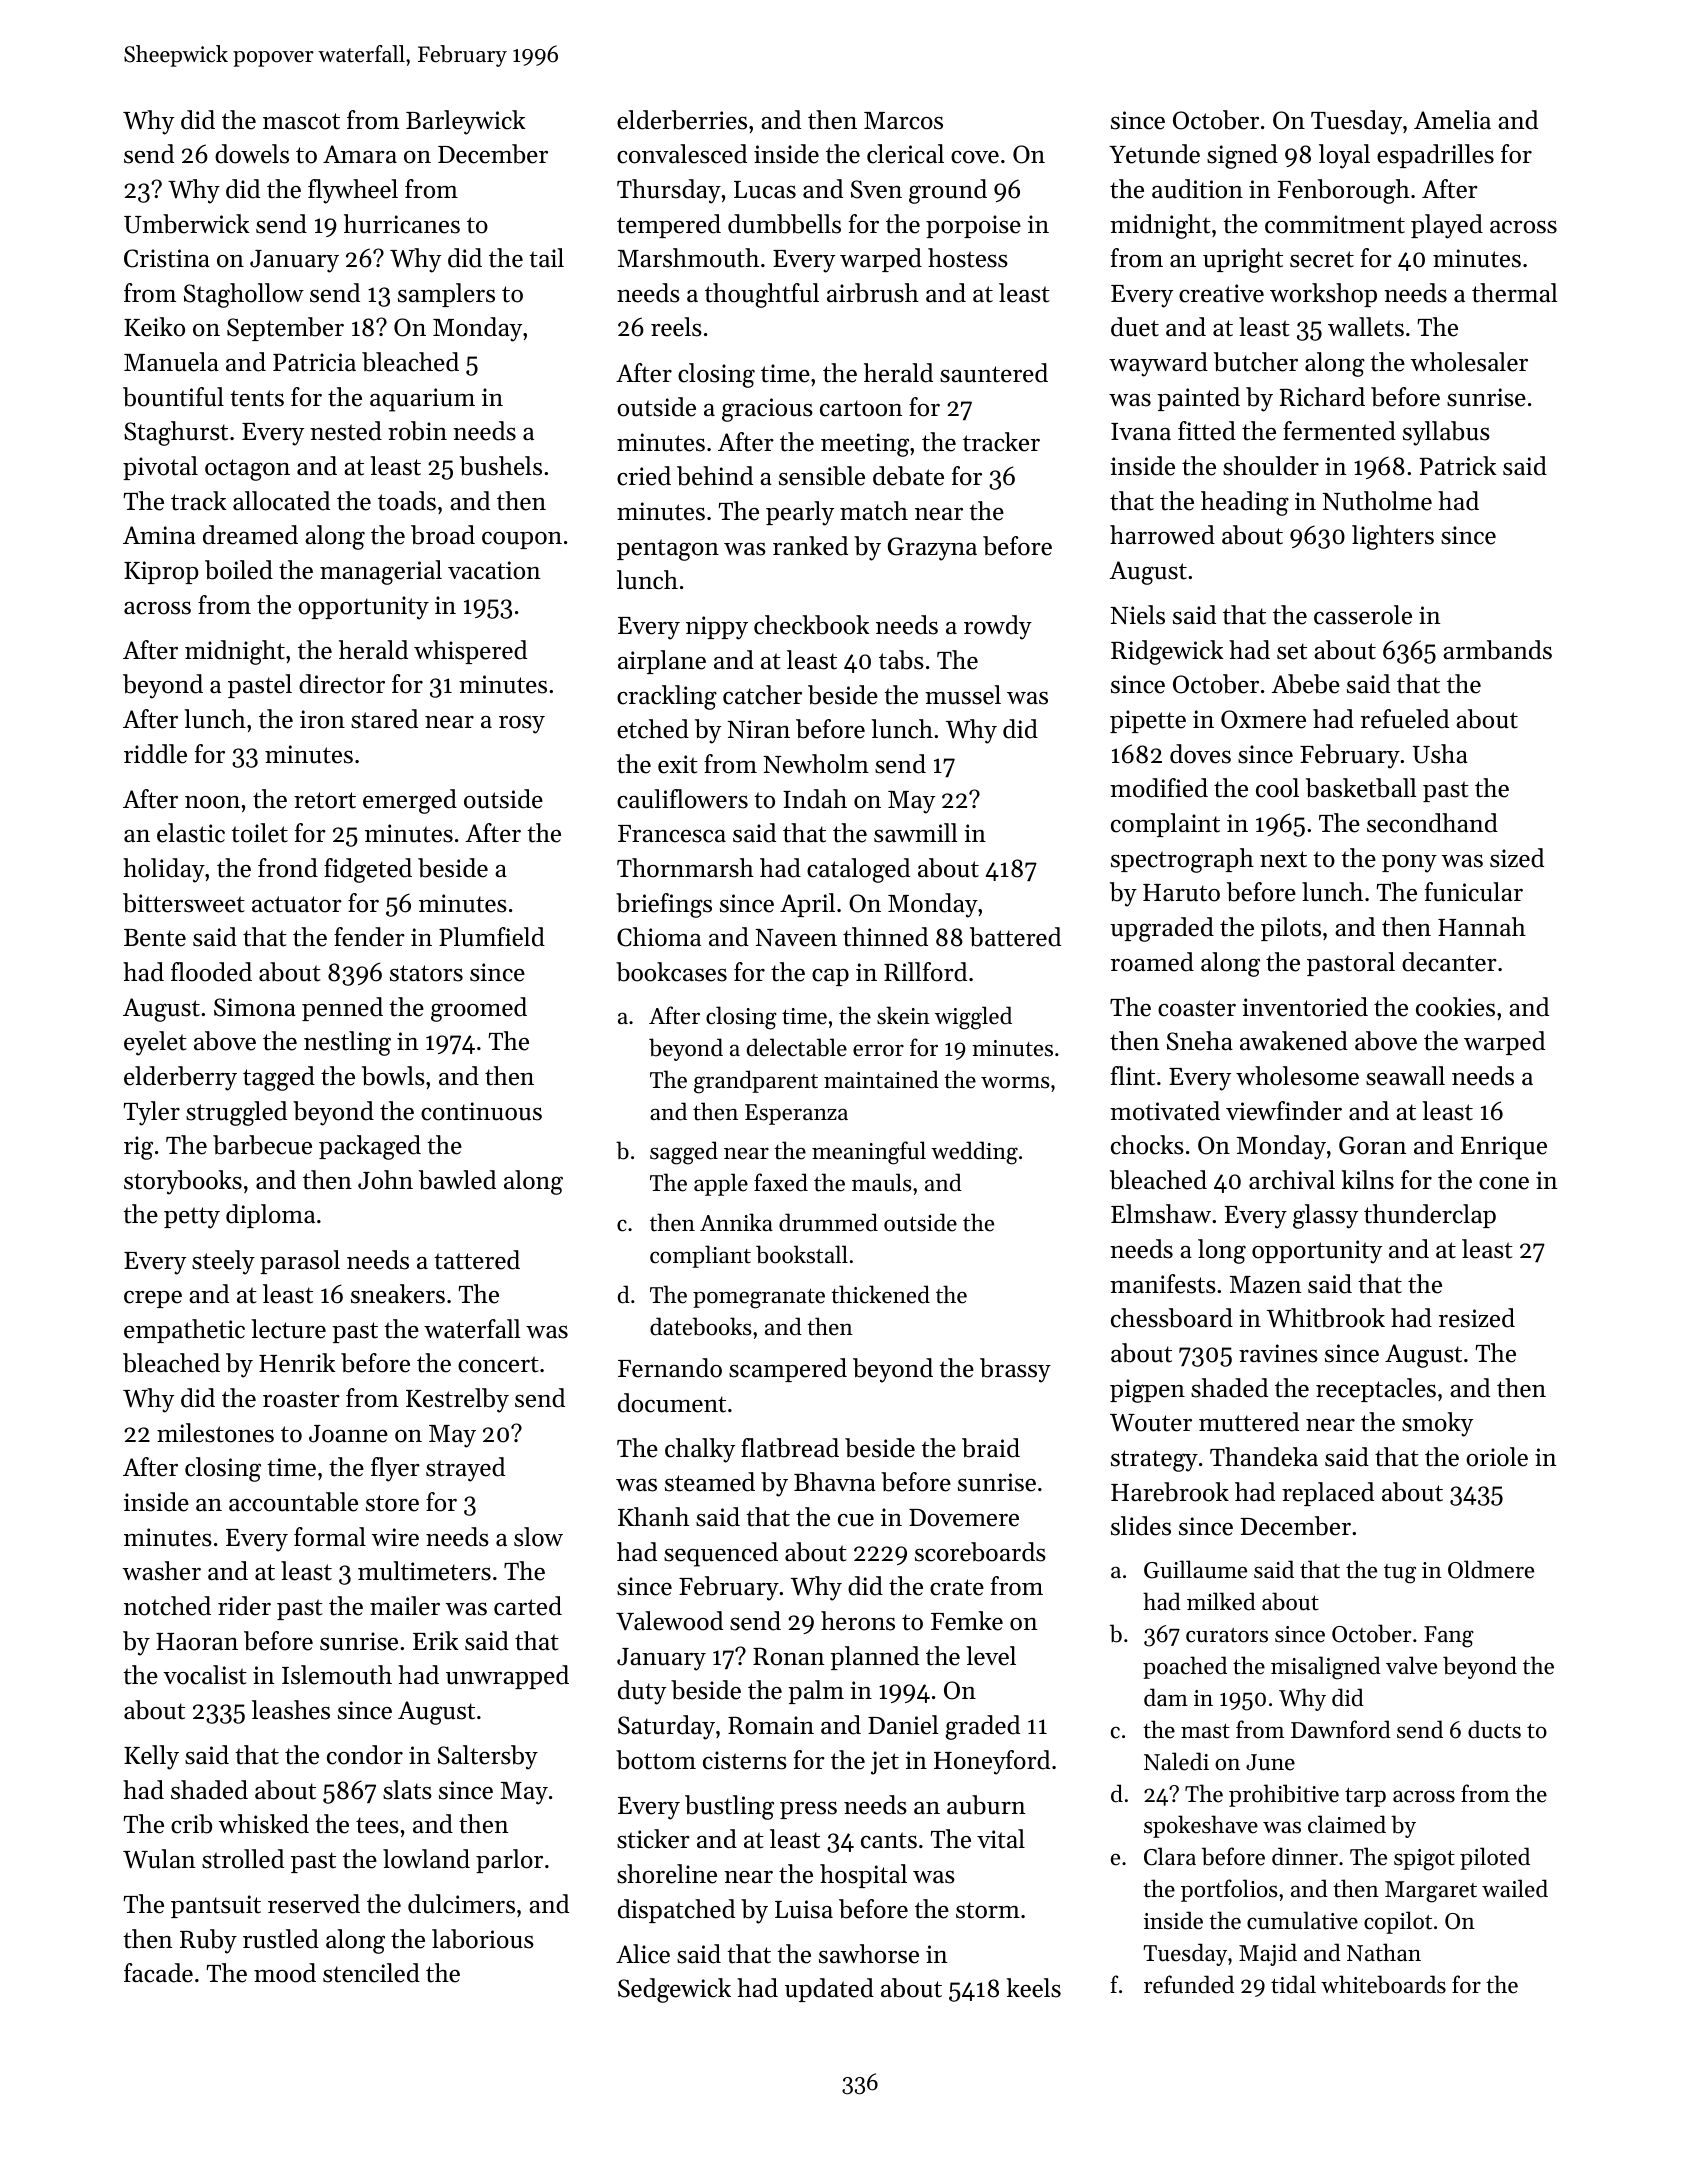 This image has width=1683, height=2178. What do you see at coordinates (829, 1990) in the image?
I see `updated` at bounding box center [829, 1990].
